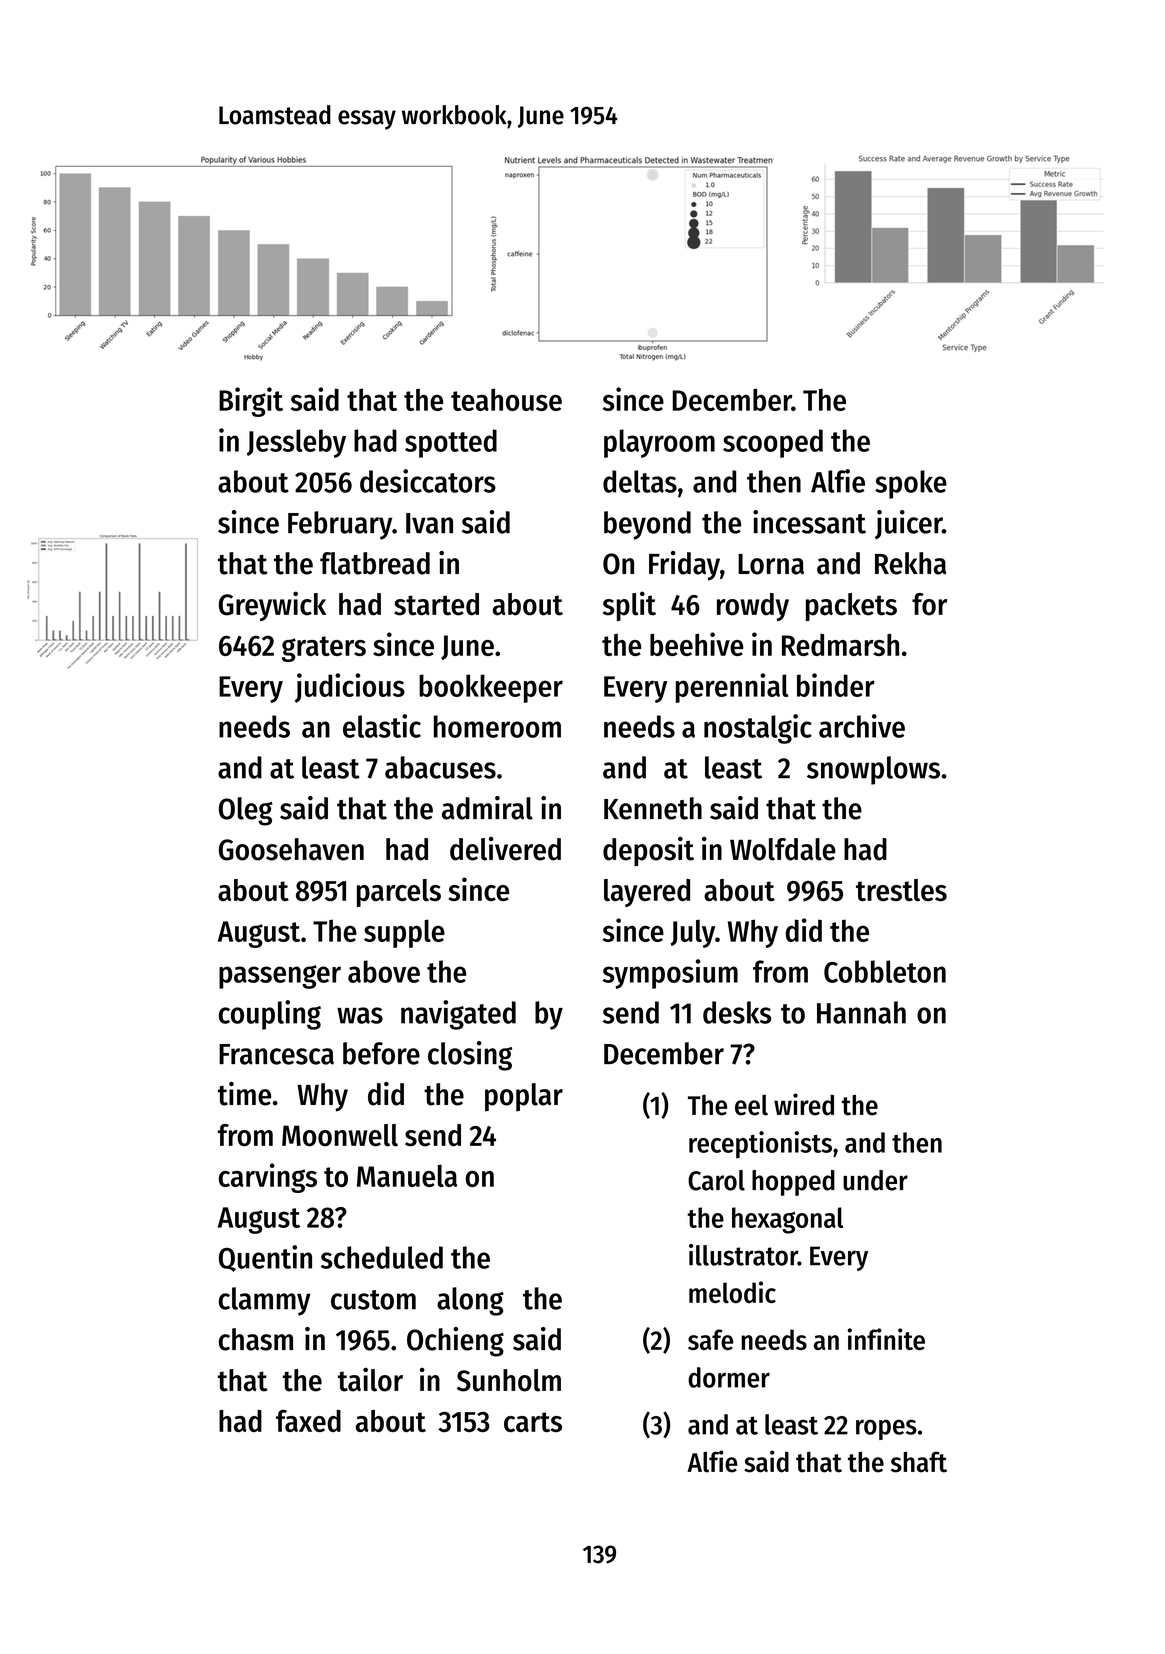  I want to click on tailor, so click(370, 1379).
